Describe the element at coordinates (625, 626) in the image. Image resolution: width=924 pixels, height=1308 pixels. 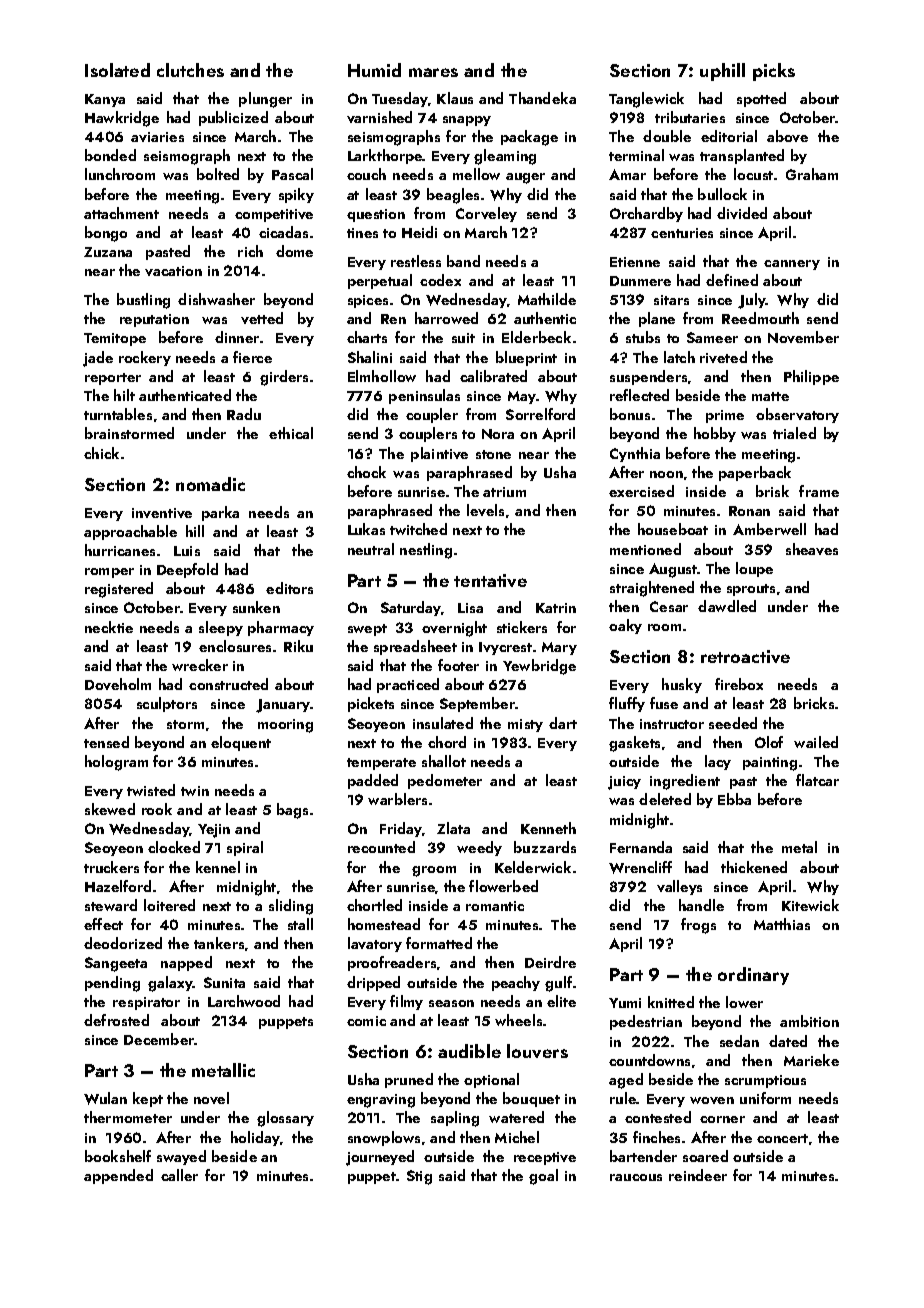
I see `oaky` at that location.
